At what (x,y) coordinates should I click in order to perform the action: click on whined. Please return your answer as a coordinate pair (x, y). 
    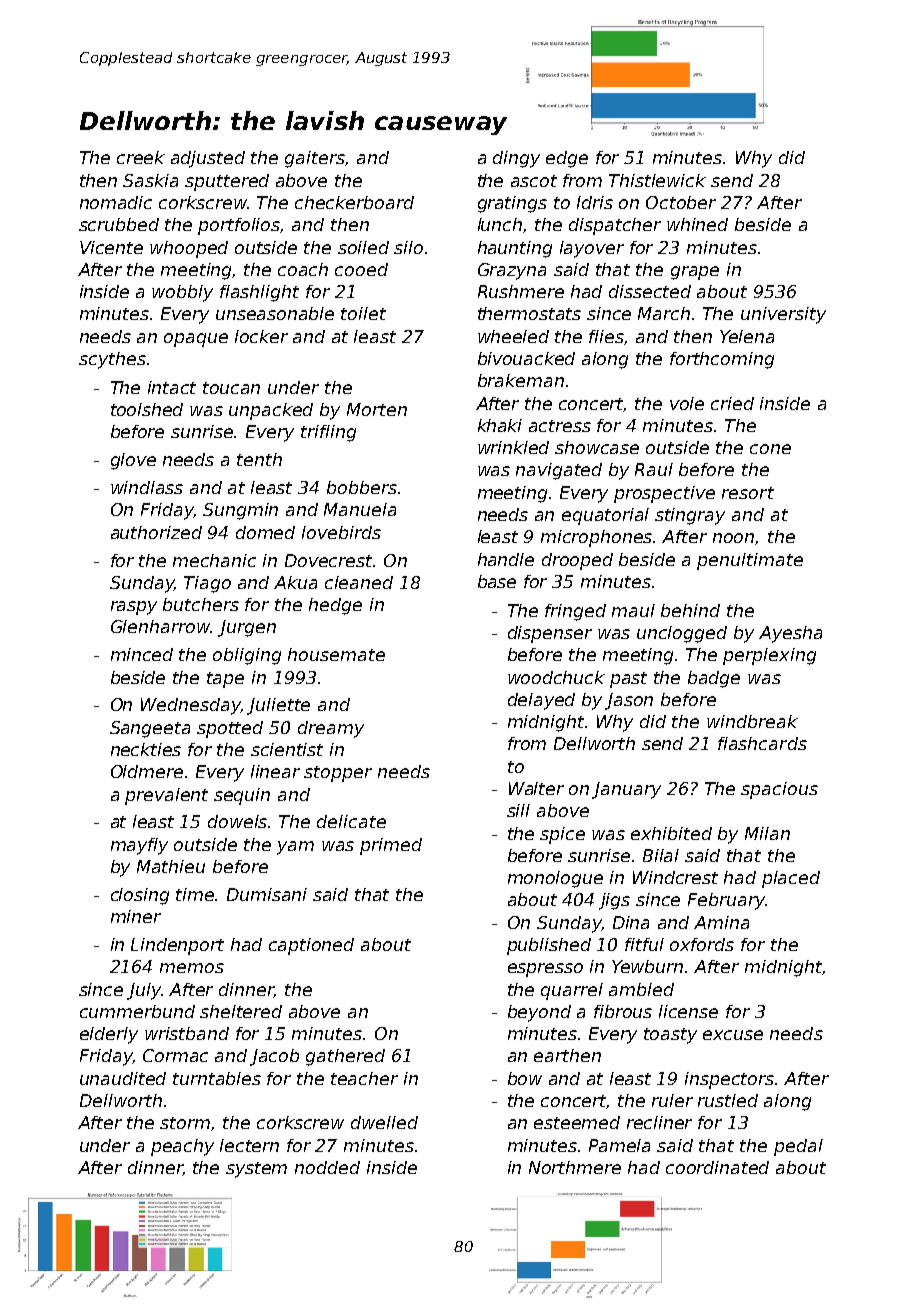
    Looking at the image, I should click on (697, 224).
